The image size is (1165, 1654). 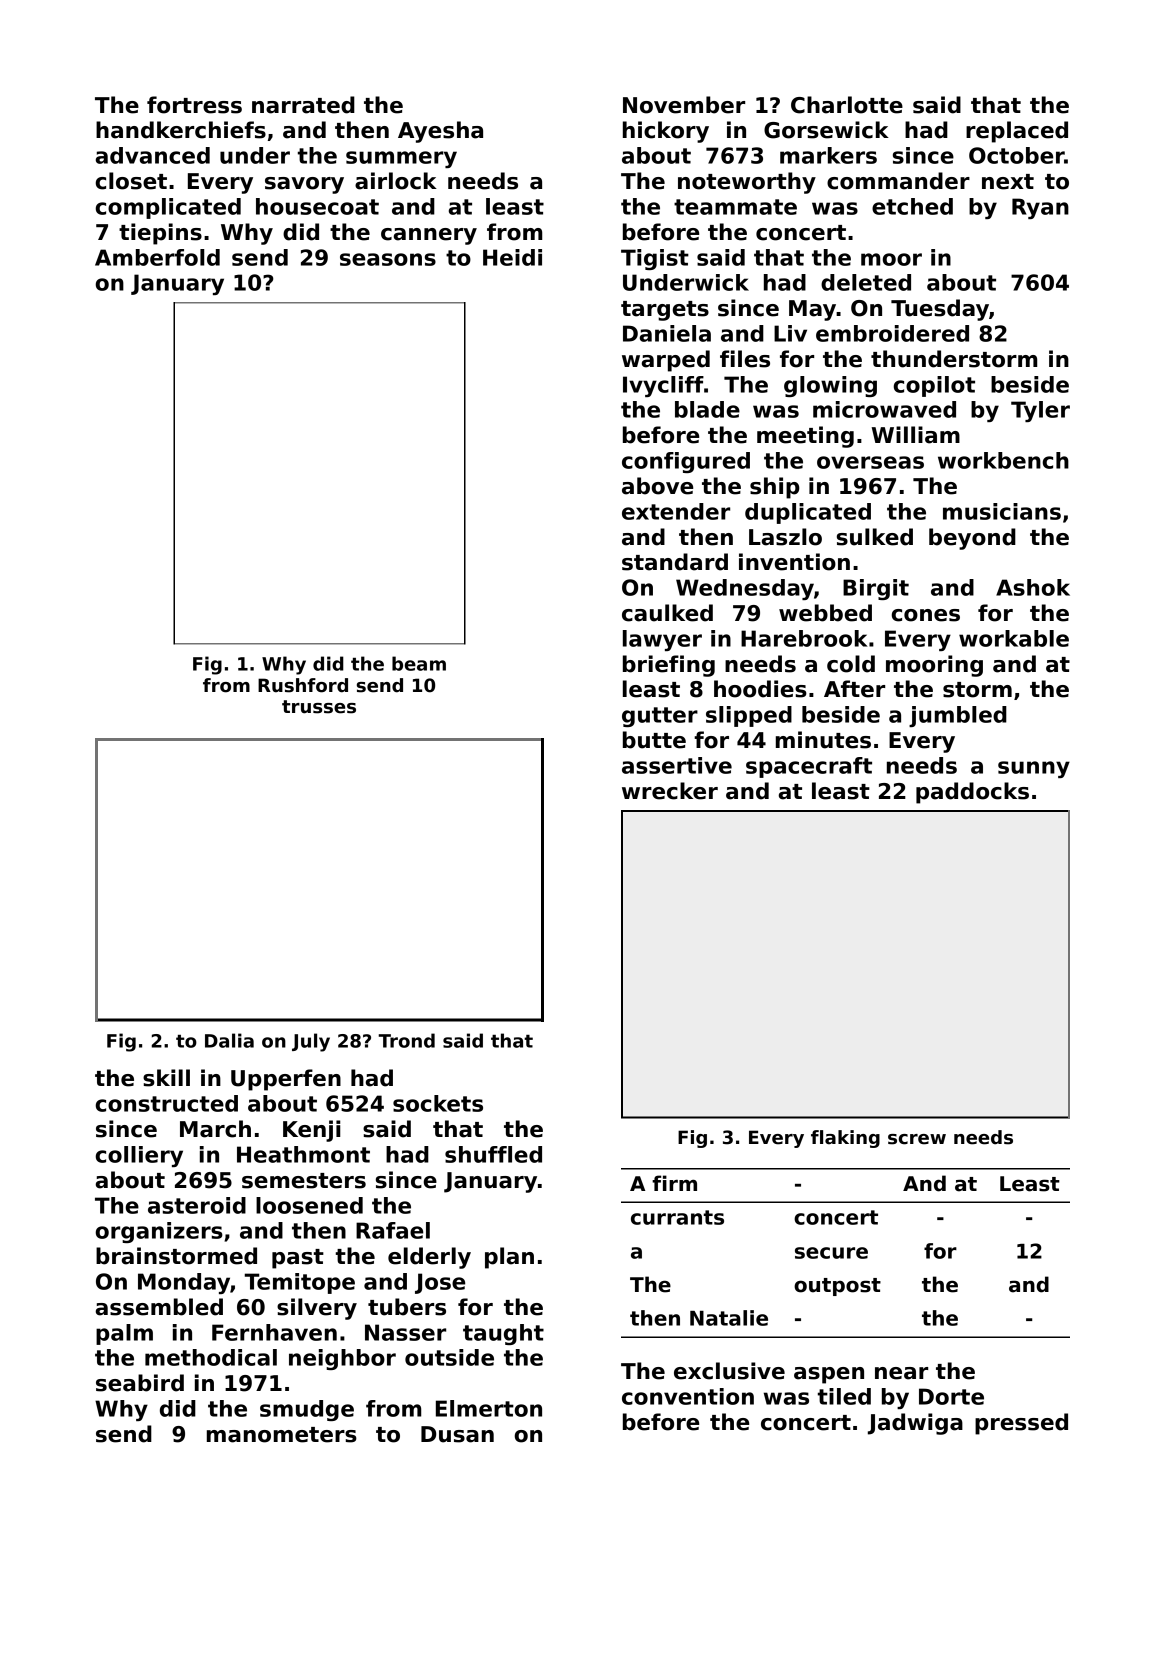 I want to click on July, so click(x=311, y=1042).
